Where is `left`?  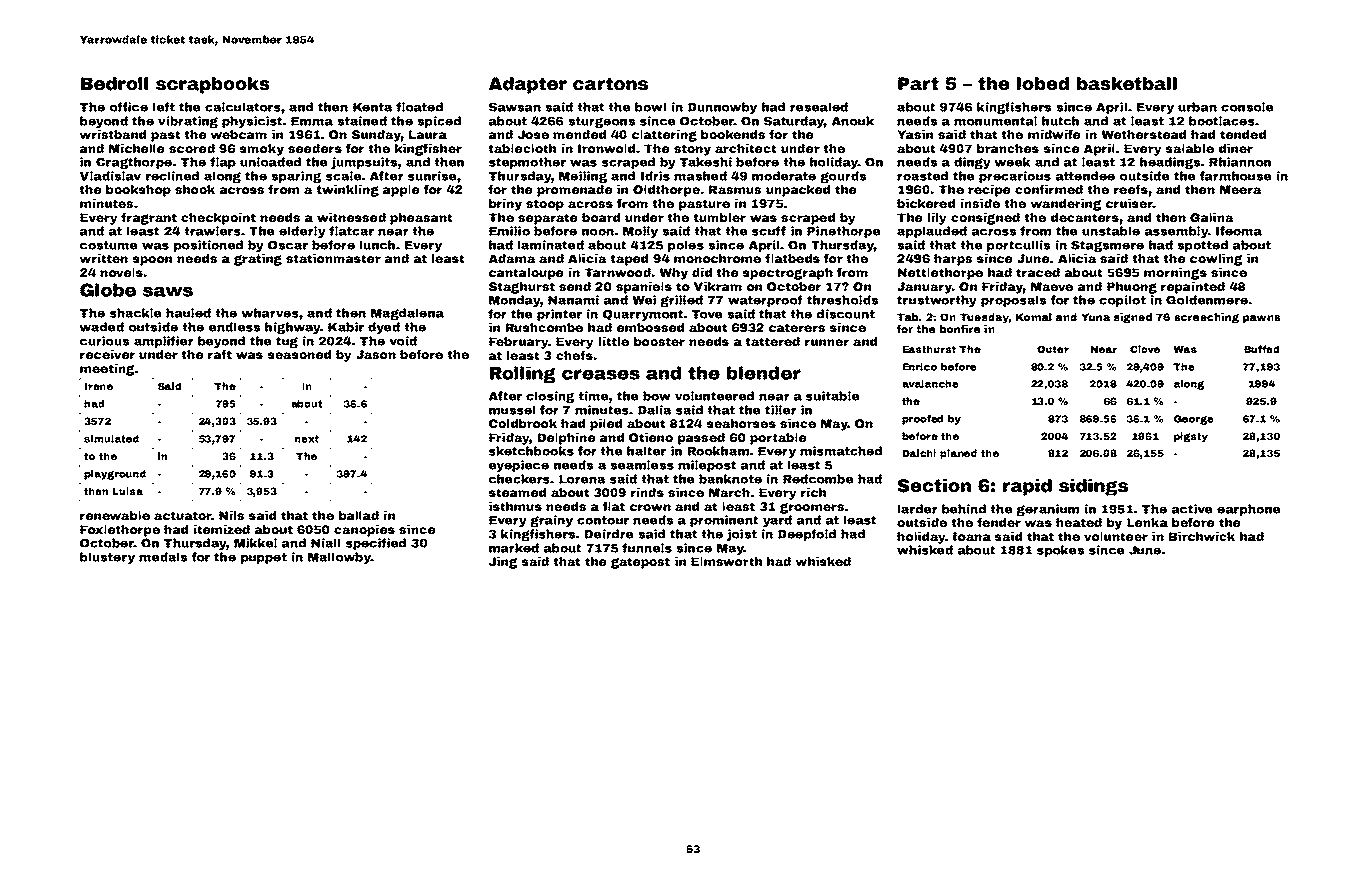
left is located at coordinates (164, 107).
